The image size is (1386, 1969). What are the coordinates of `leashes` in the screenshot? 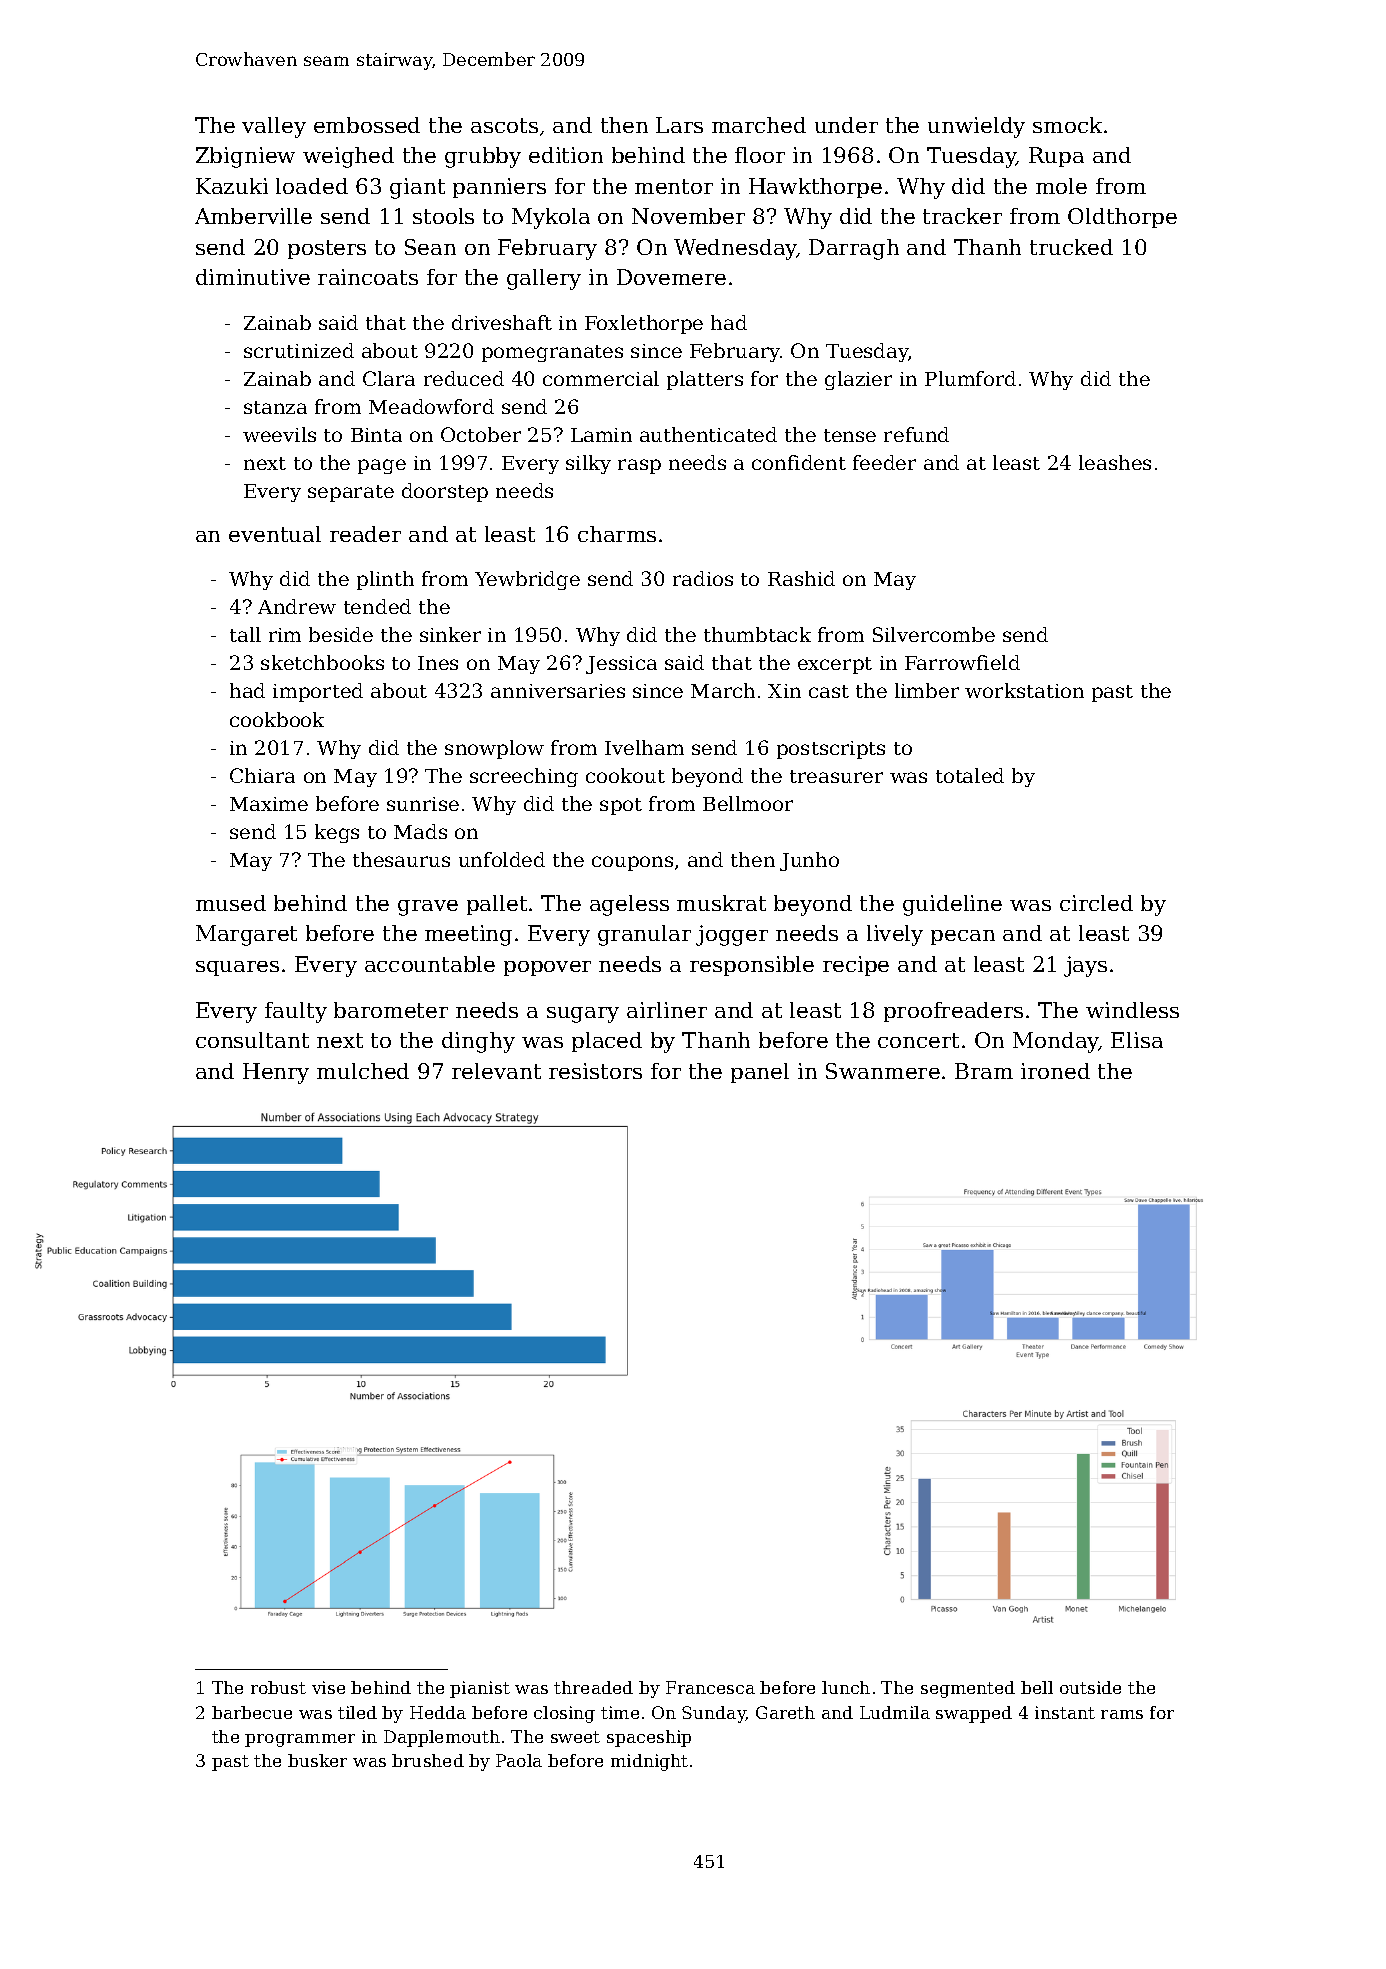 It's located at (1115, 462).
